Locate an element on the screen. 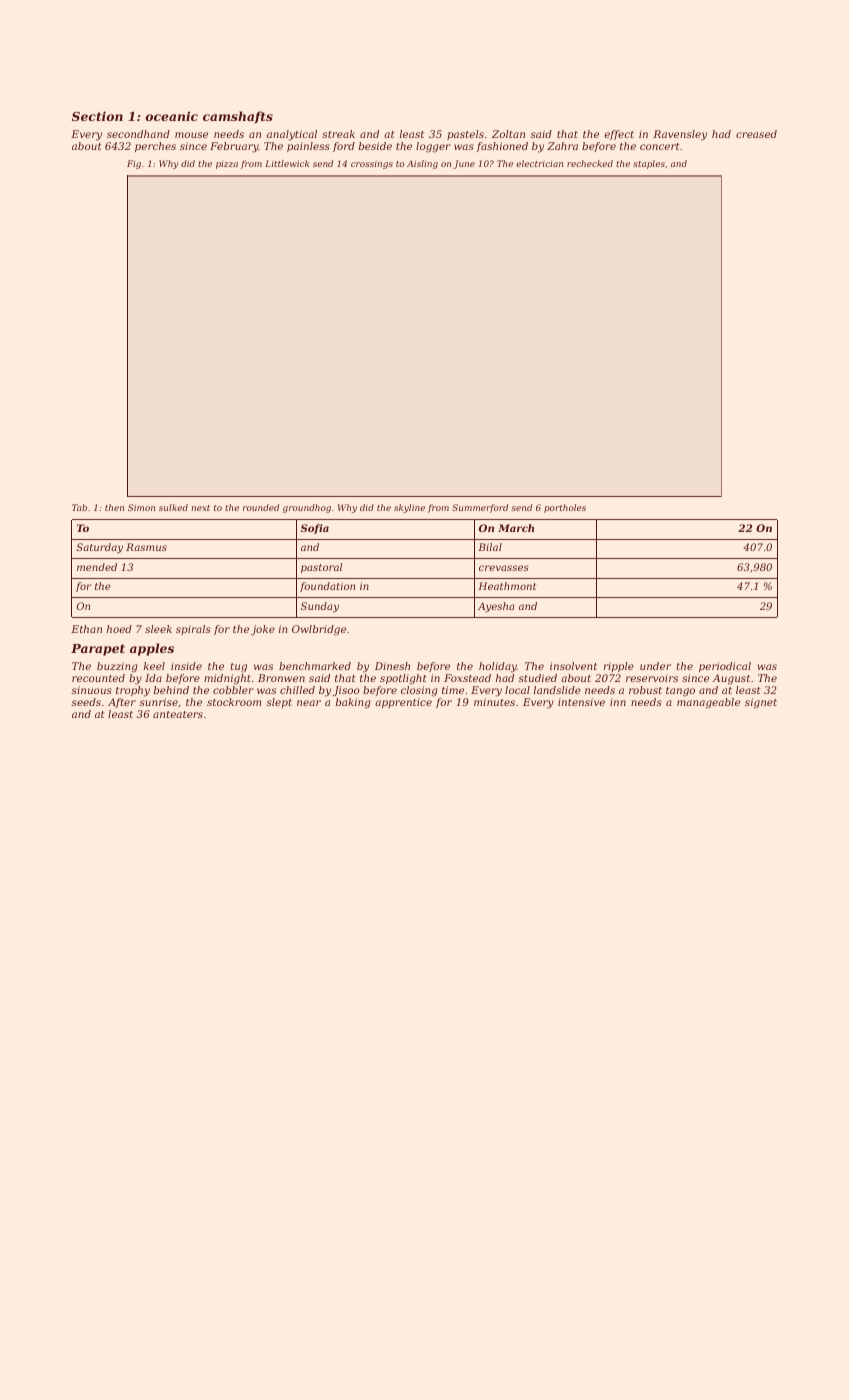 This screenshot has height=1400, width=849. streak is located at coordinates (338, 134).
